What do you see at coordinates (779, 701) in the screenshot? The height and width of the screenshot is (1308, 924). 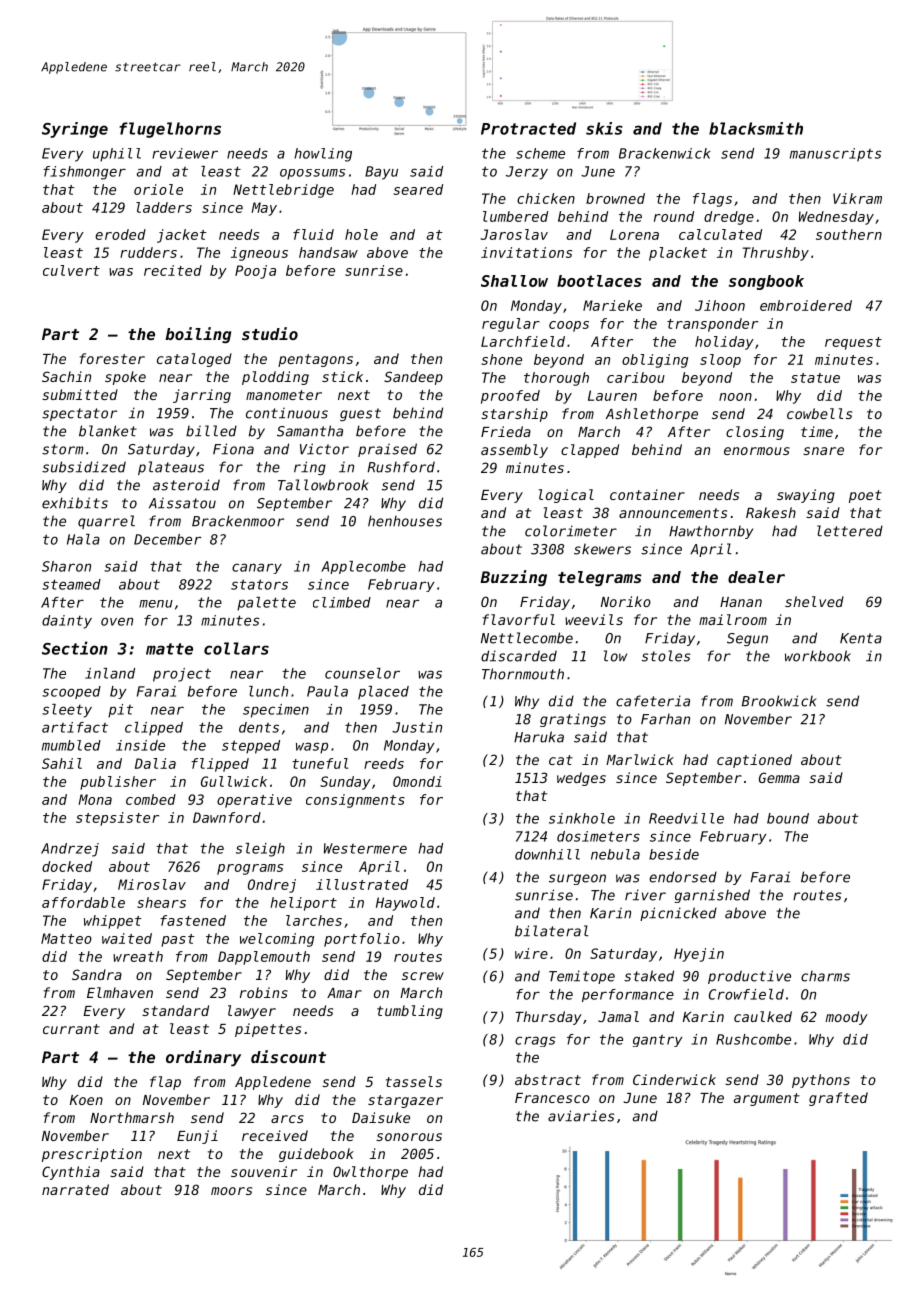 I see `Brookwick` at bounding box center [779, 701].
